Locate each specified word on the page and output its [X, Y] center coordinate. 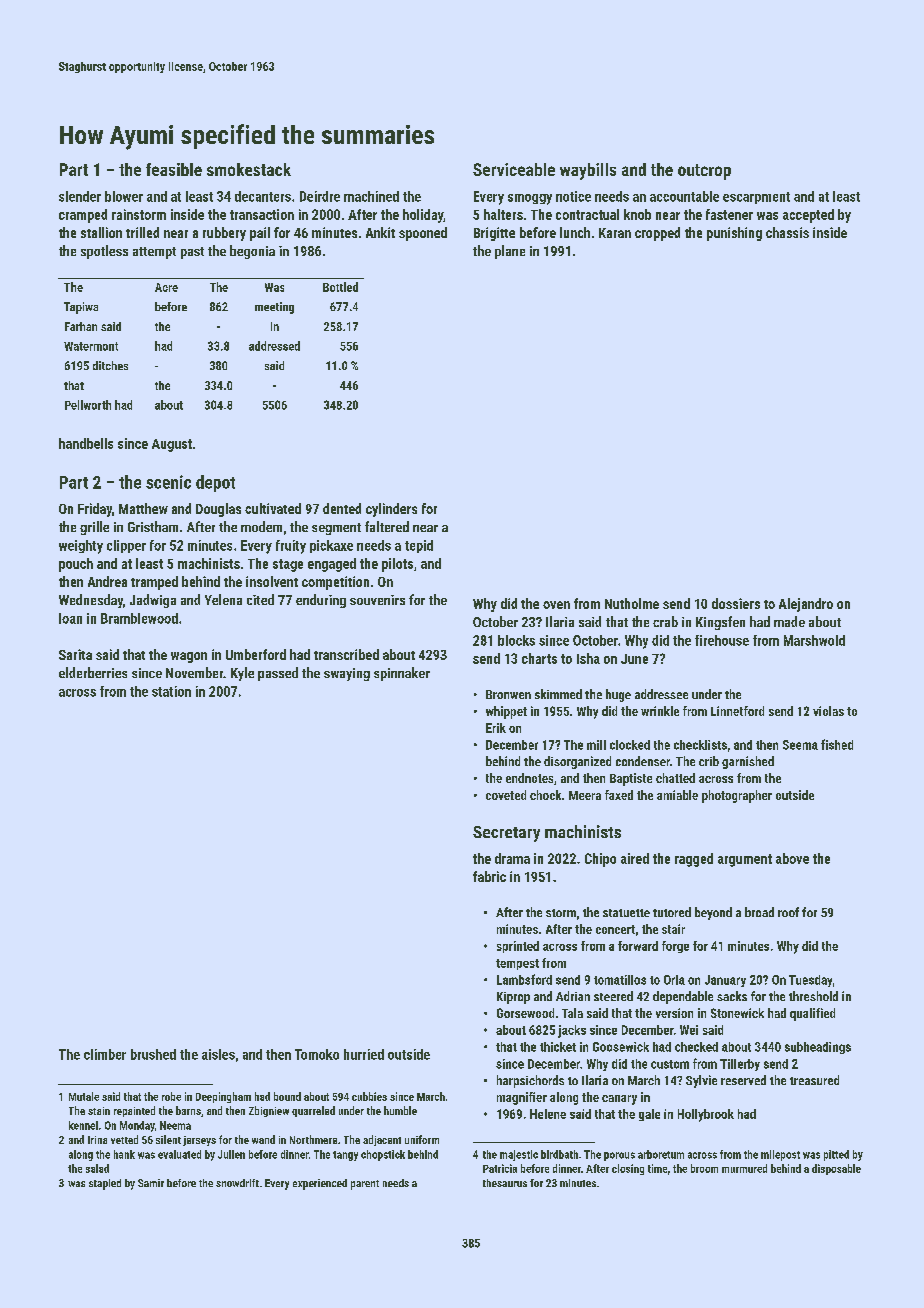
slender [80, 196]
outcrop [704, 172]
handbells [86, 443]
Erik [496, 728]
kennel [83, 1125]
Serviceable [514, 169]
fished [837, 744]
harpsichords [530, 1081]
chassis [787, 232]
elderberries [93, 672]
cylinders [391, 510]
